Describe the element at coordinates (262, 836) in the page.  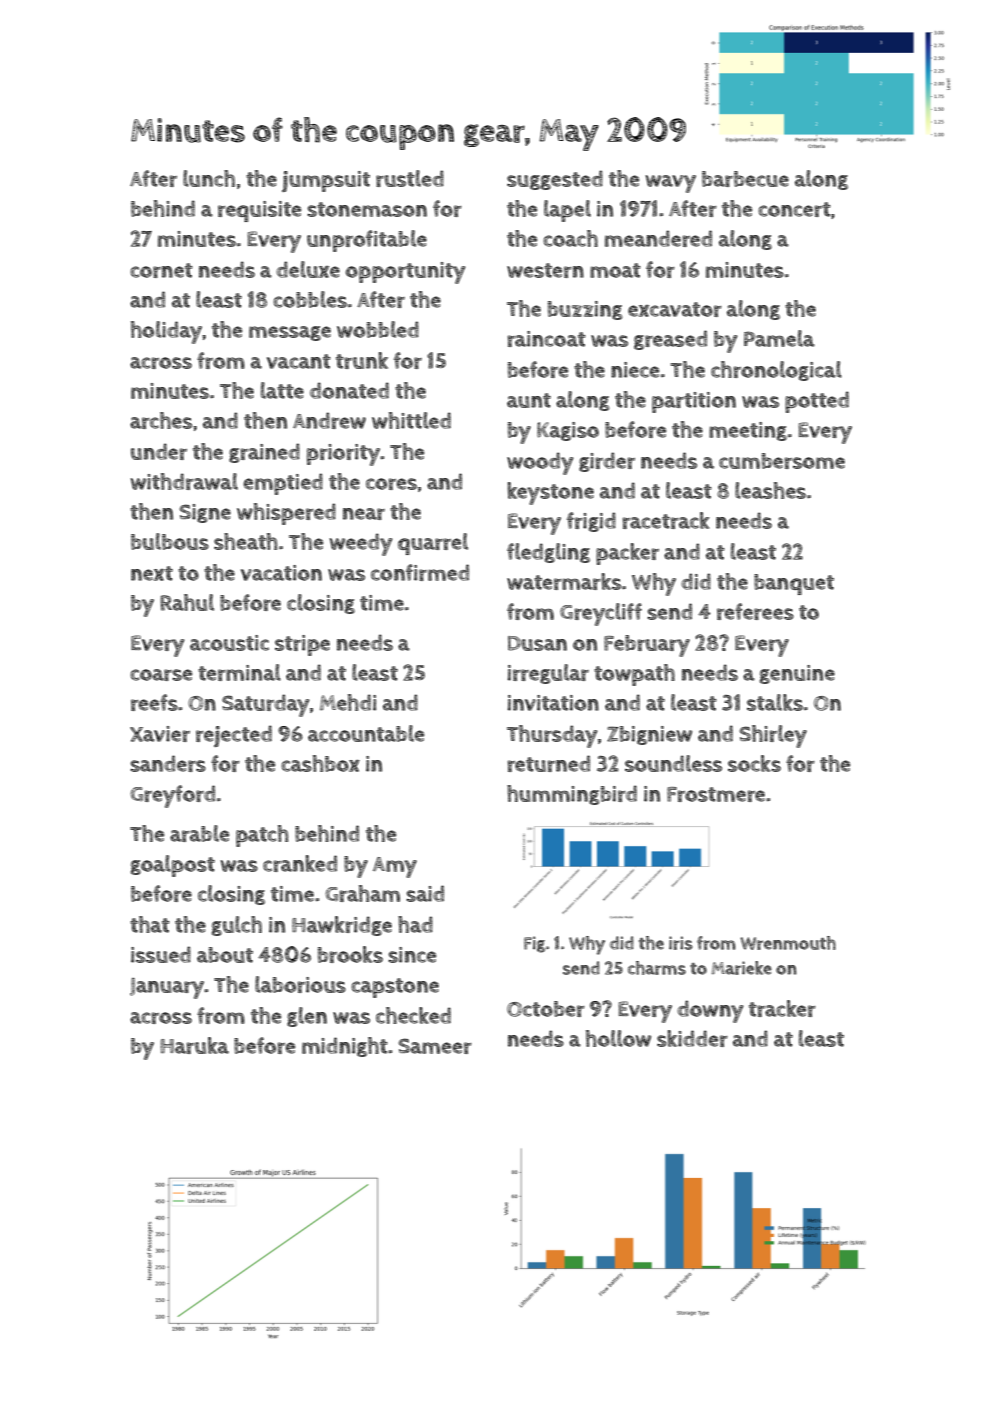
I see `patch` at that location.
